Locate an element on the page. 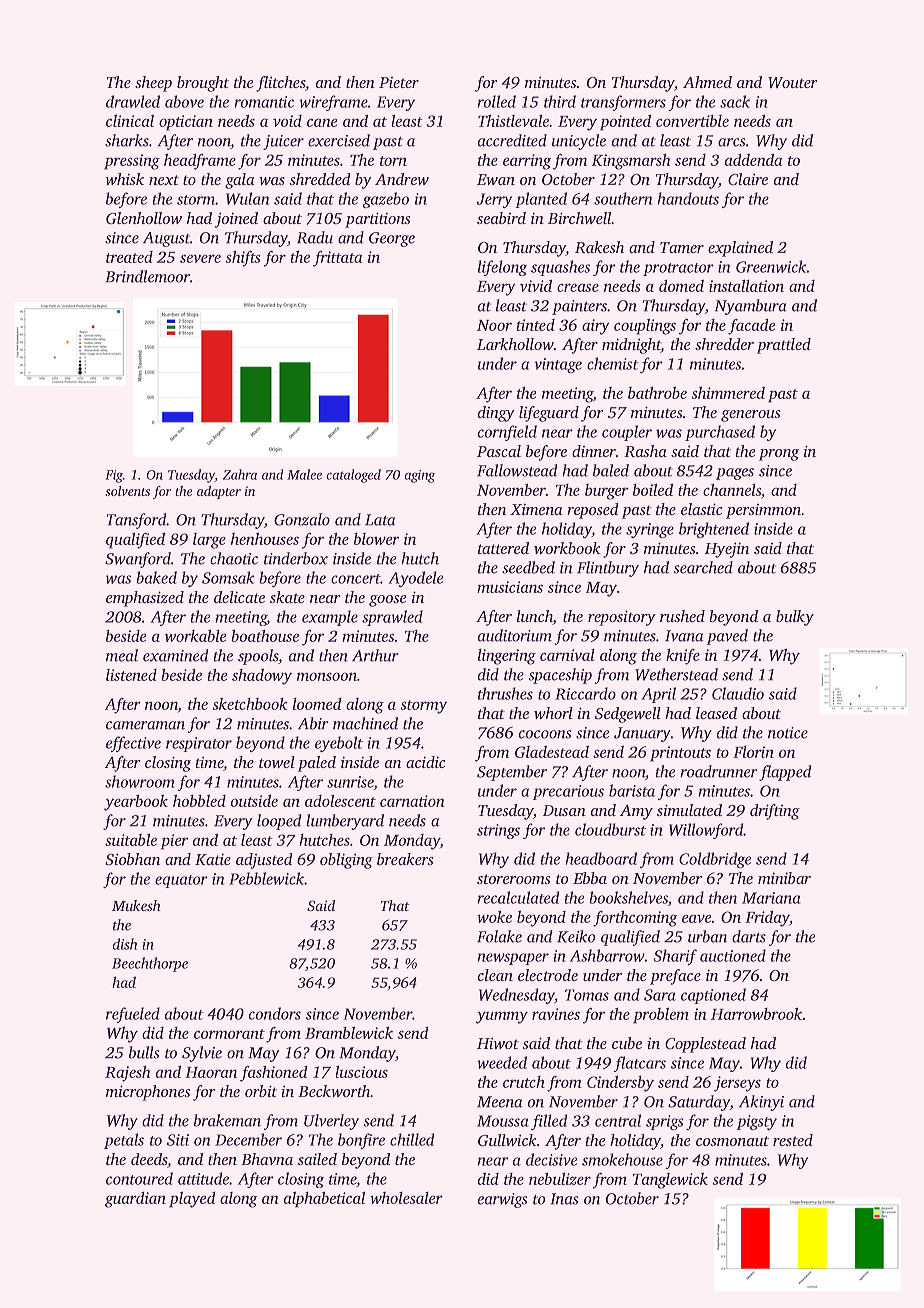  Tamer is located at coordinates (682, 247).
